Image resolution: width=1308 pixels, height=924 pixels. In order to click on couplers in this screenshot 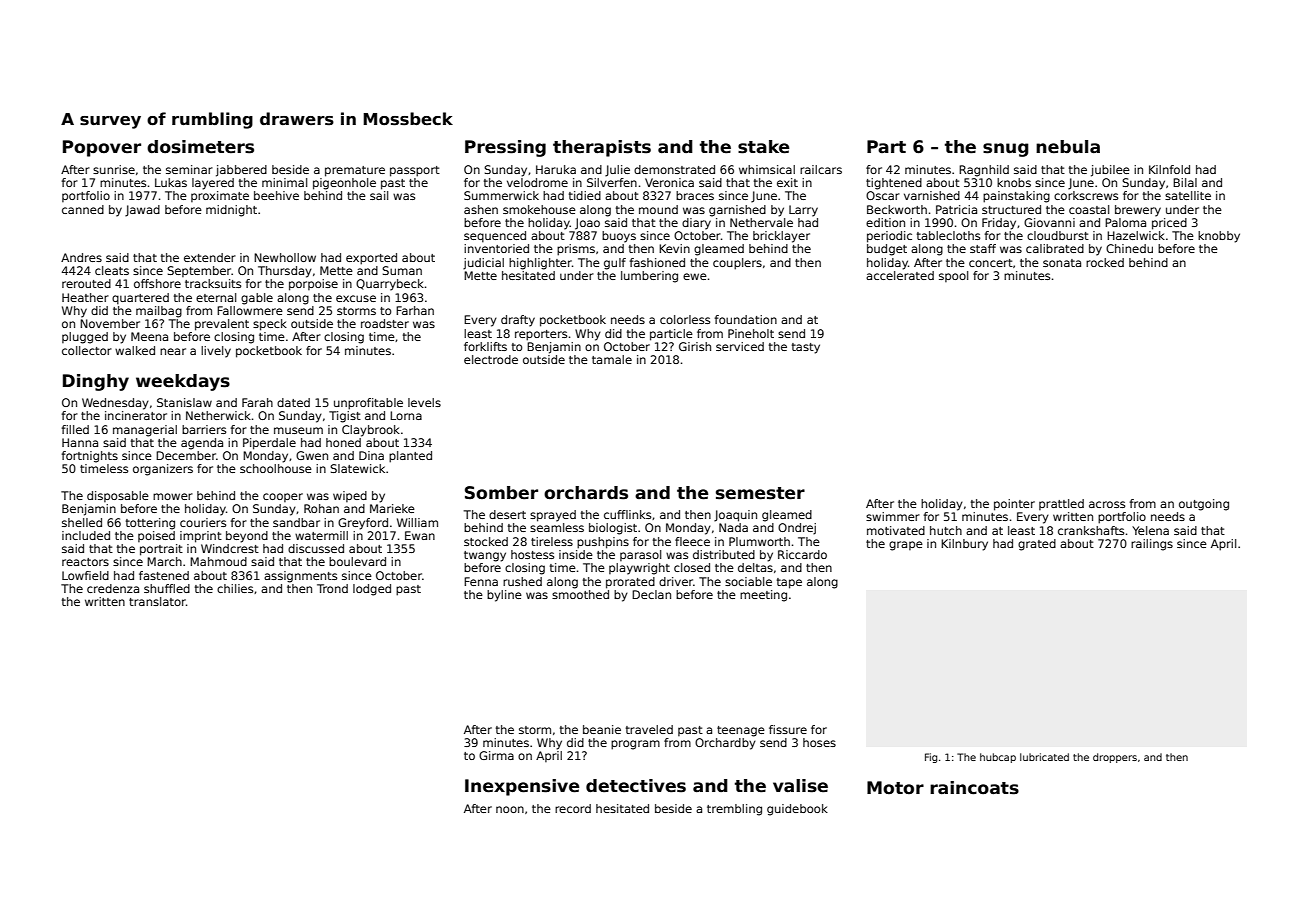, I will do `click(737, 264)`.
